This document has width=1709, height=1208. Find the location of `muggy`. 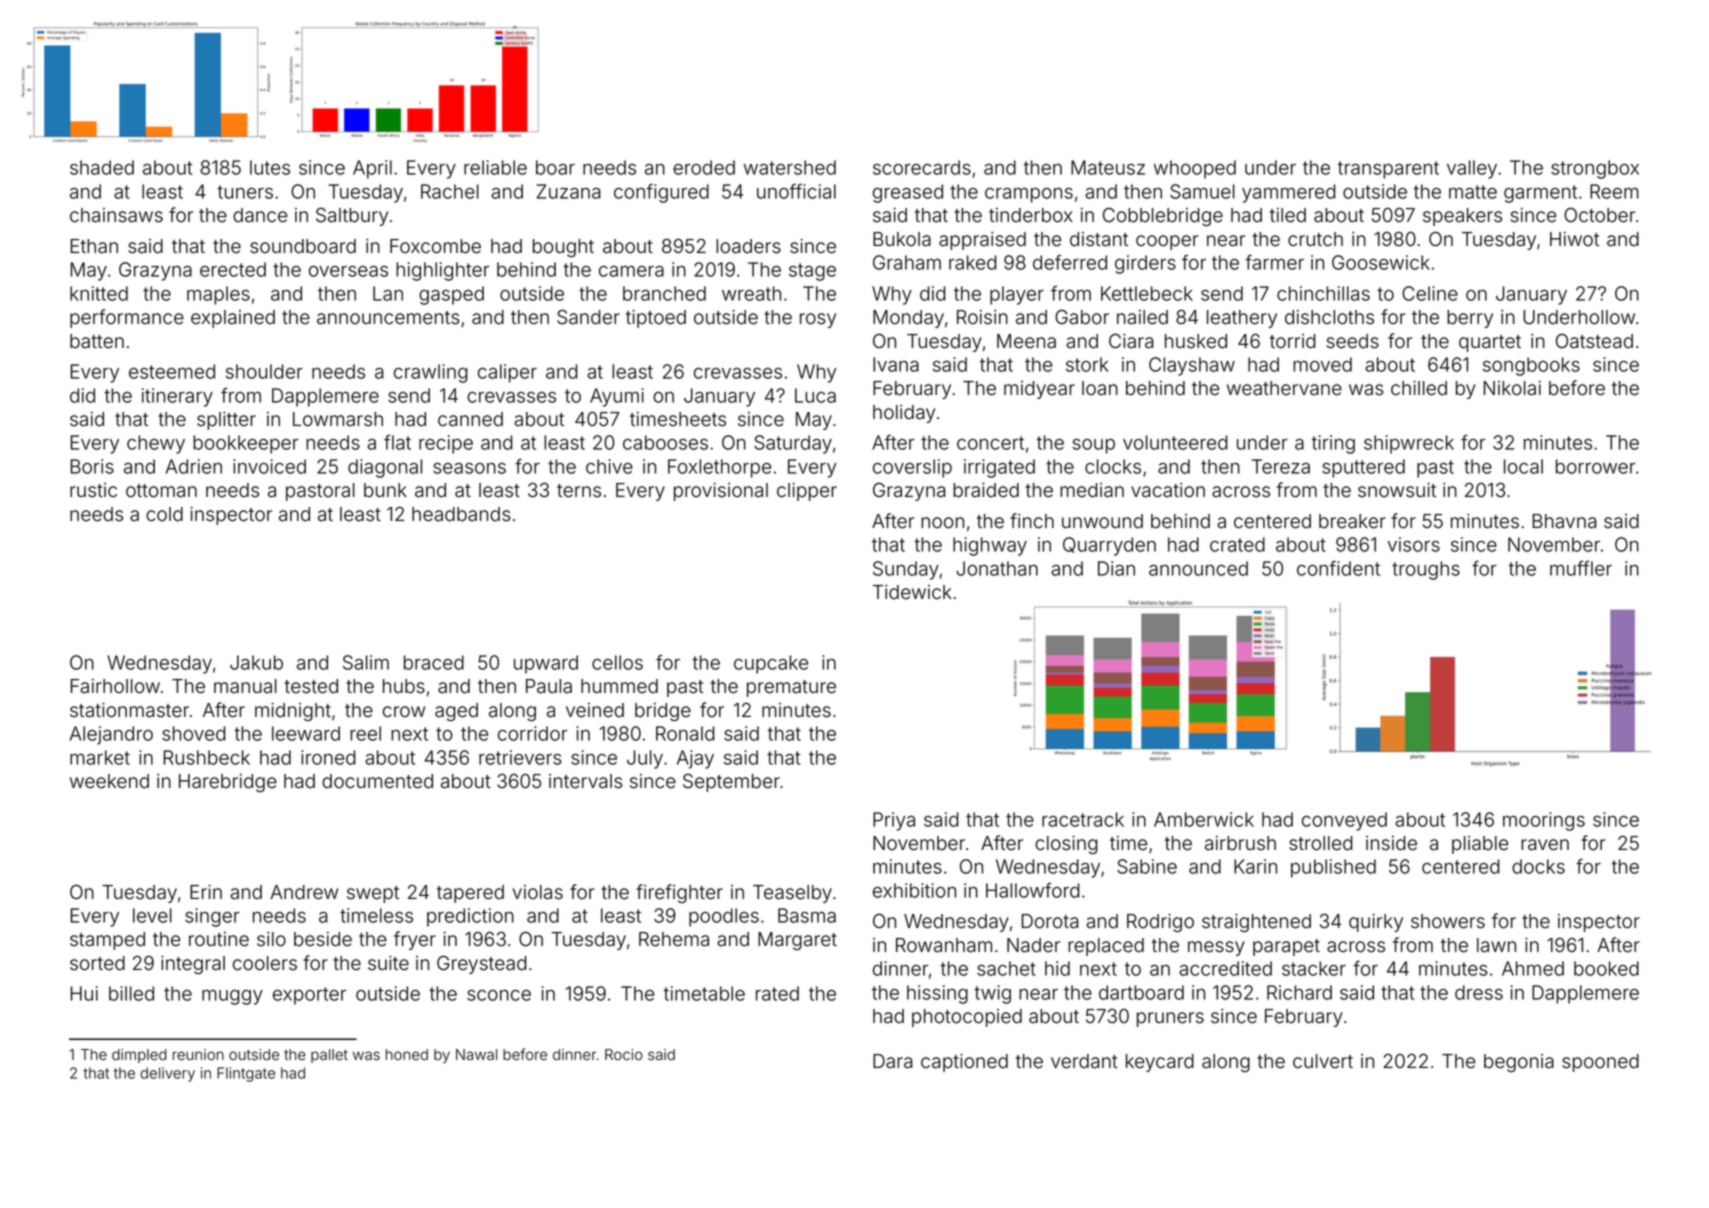

muggy is located at coordinates (232, 997).
